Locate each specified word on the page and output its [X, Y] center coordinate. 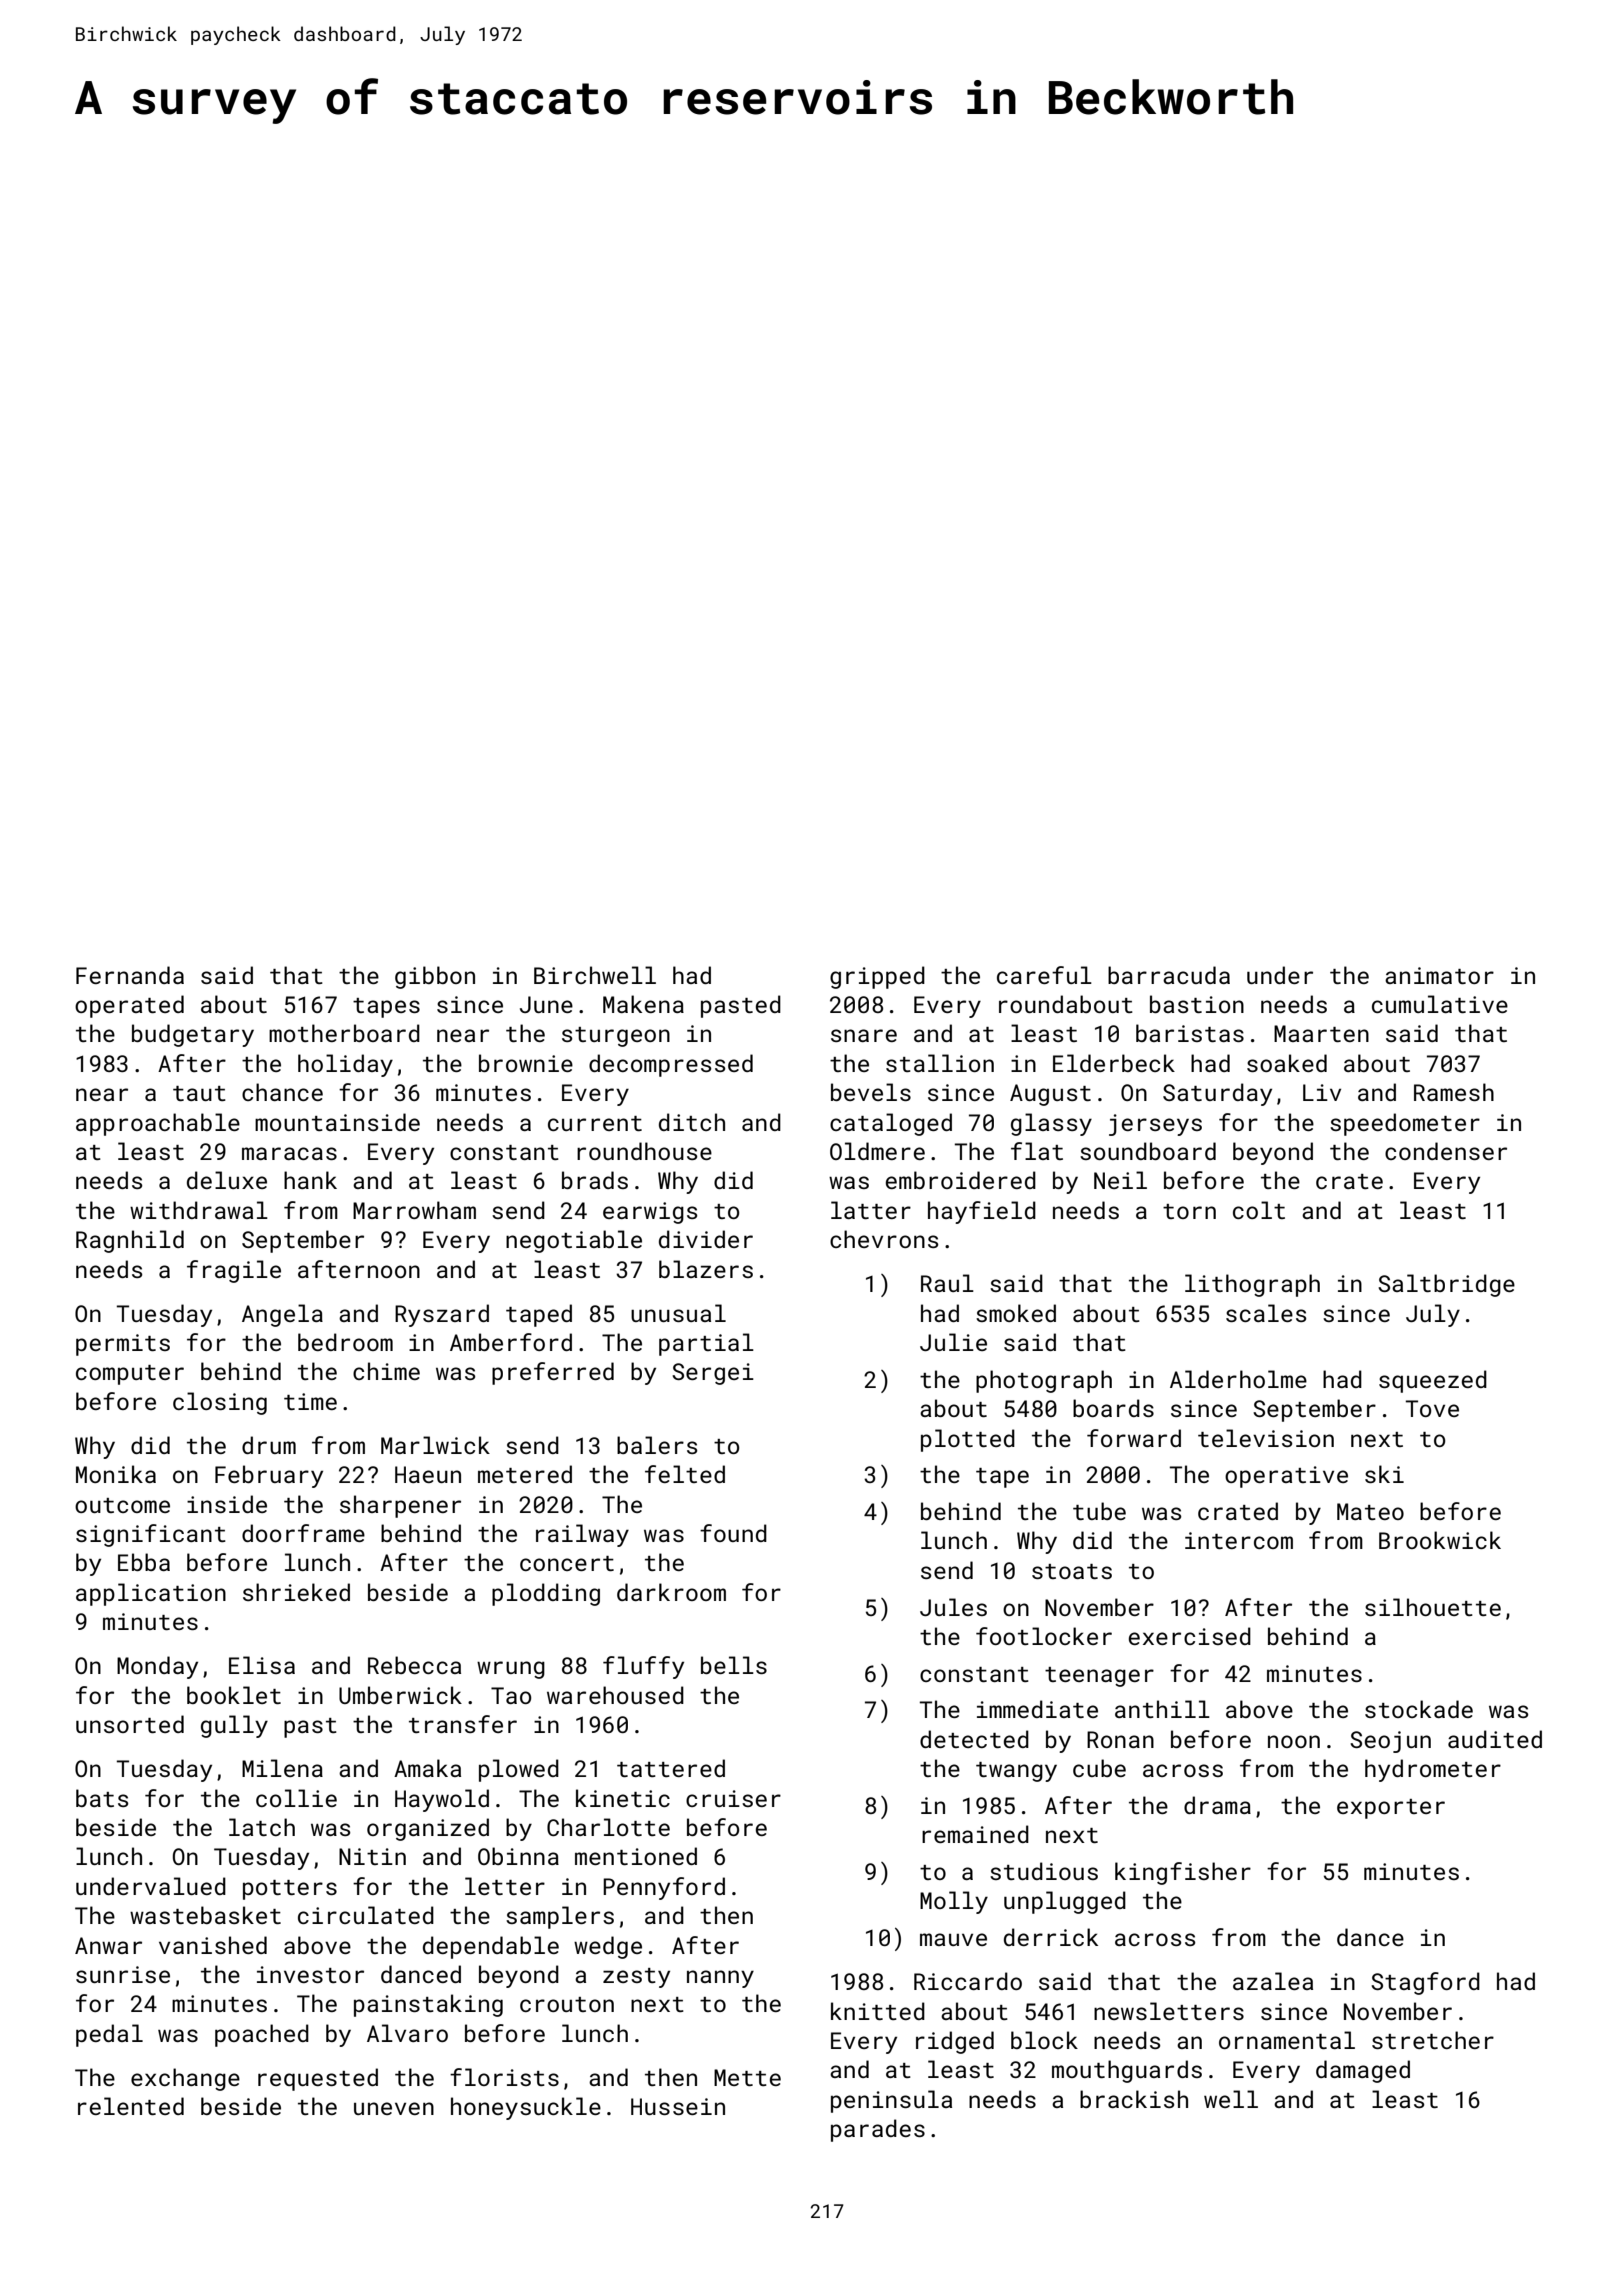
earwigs [650, 1213]
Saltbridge [1446, 1285]
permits [123, 1345]
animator [1439, 975]
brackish [1134, 2099]
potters [290, 1890]
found [733, 1533]
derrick [1051, 1937]
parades [878, 2130]
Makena [643, 1004]
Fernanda [130, 975]
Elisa [262, 1665]
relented [131, 2106]
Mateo [1370, 1511]
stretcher [1433, 2040]
